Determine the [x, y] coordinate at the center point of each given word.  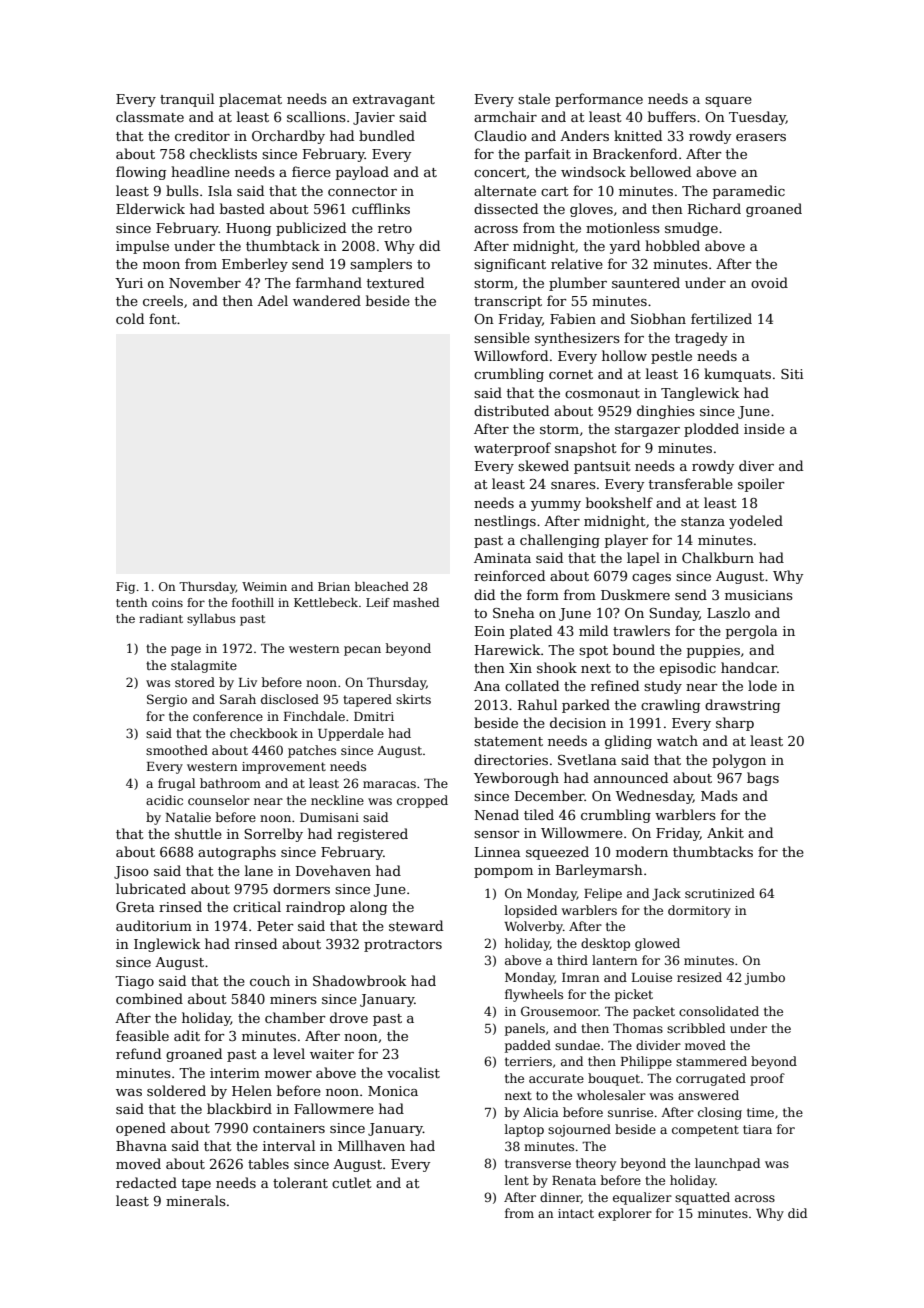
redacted [146, 1182]
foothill [253, 602]
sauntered [646, 282]
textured [395, 282]
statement [508, 741]
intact [576, 1213]
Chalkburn [718, 557]
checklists [223, 153]
